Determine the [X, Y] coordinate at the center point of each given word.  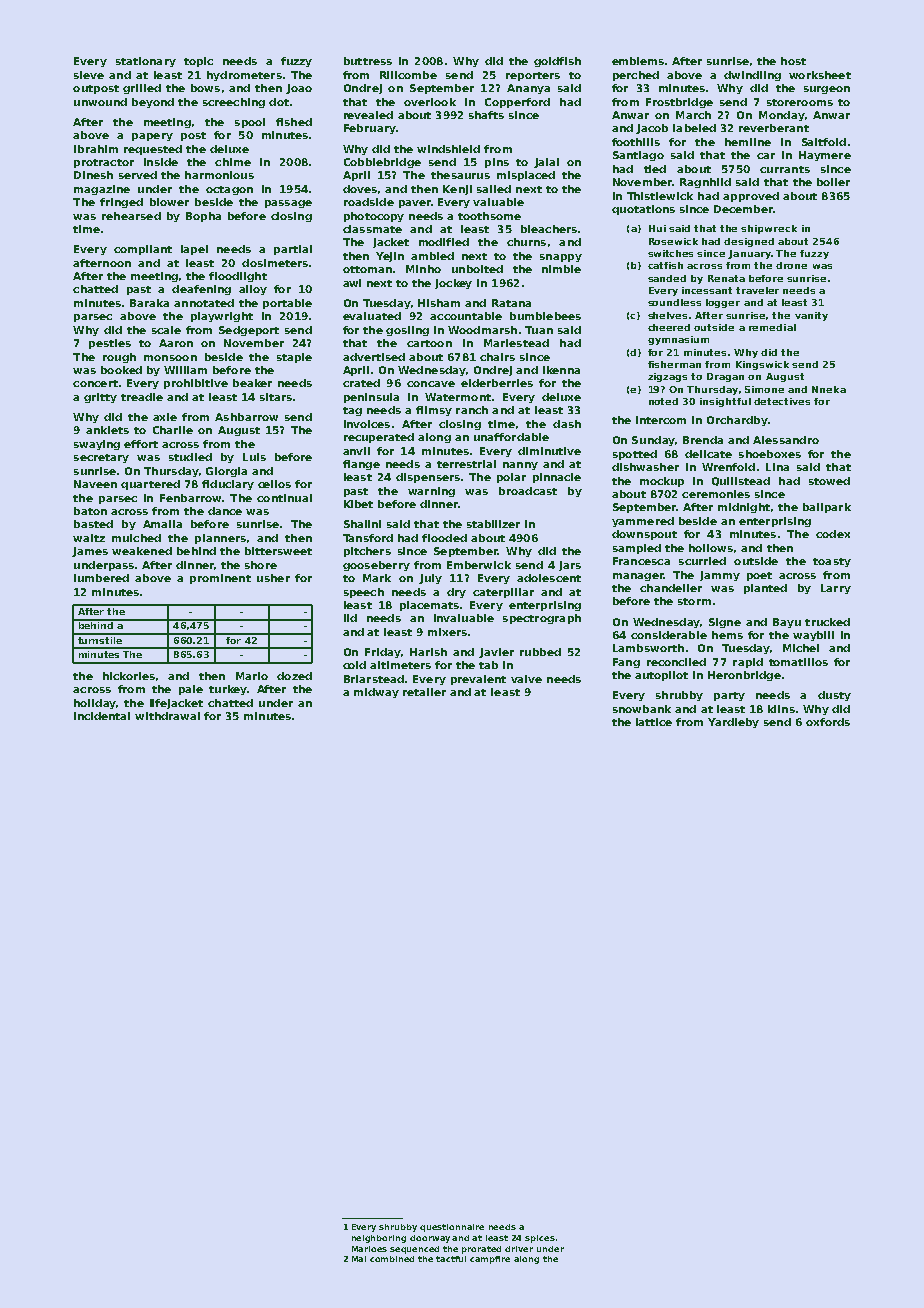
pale [191, 690]
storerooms [800, 102]
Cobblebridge [382, 163]
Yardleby [733, 723]
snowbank [642, 709]
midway [376, 693]
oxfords [828, 722]
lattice [654, 722]
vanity [811, 316]
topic [198, 62]
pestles [110, 344]
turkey [228, 690]
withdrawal [167, 716]
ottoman [367, 269]
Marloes [369, 1249]
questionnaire [452, 1228]
